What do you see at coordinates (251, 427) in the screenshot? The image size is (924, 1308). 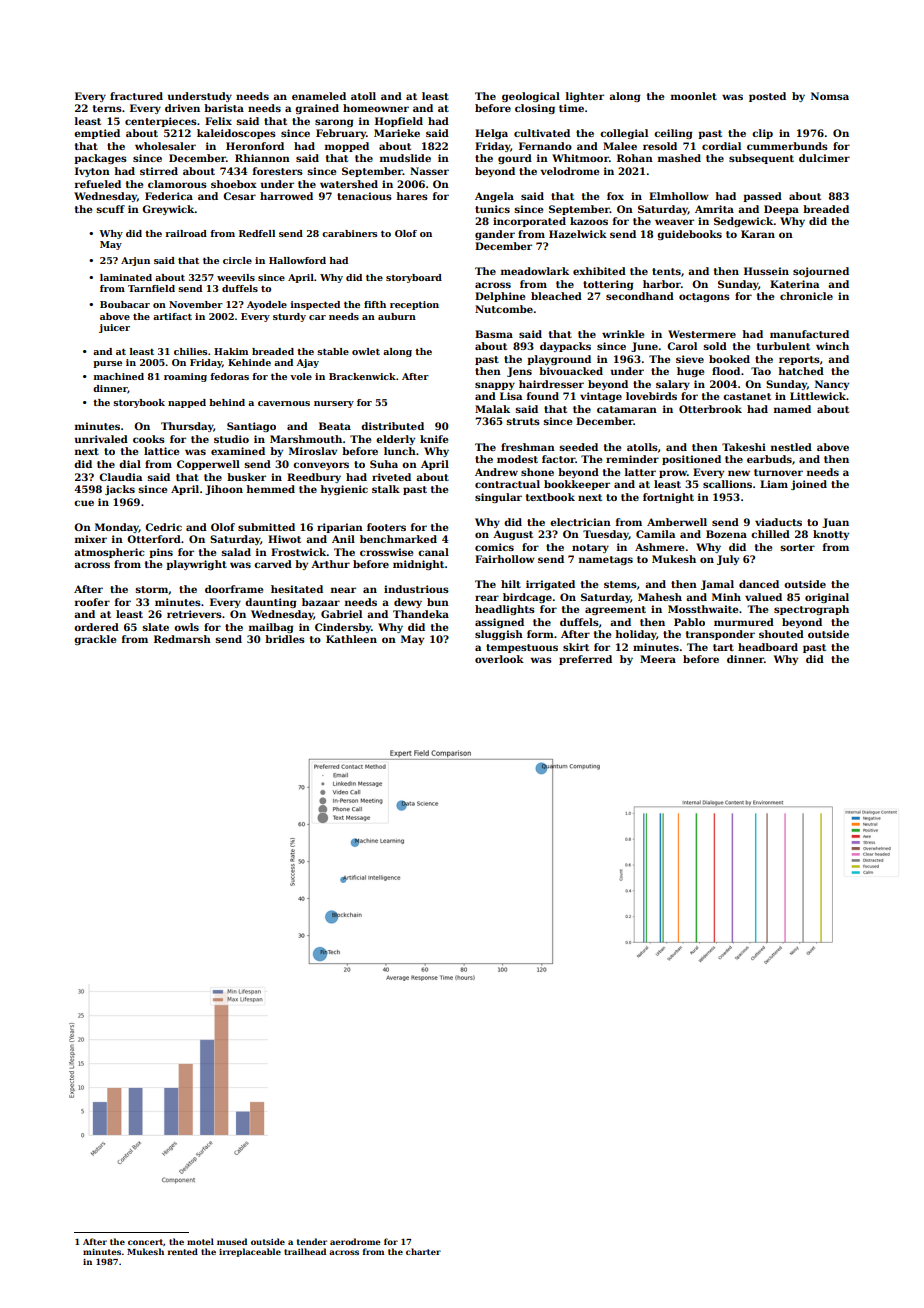 I see `Santiago` at bounding box center [251, 427].
